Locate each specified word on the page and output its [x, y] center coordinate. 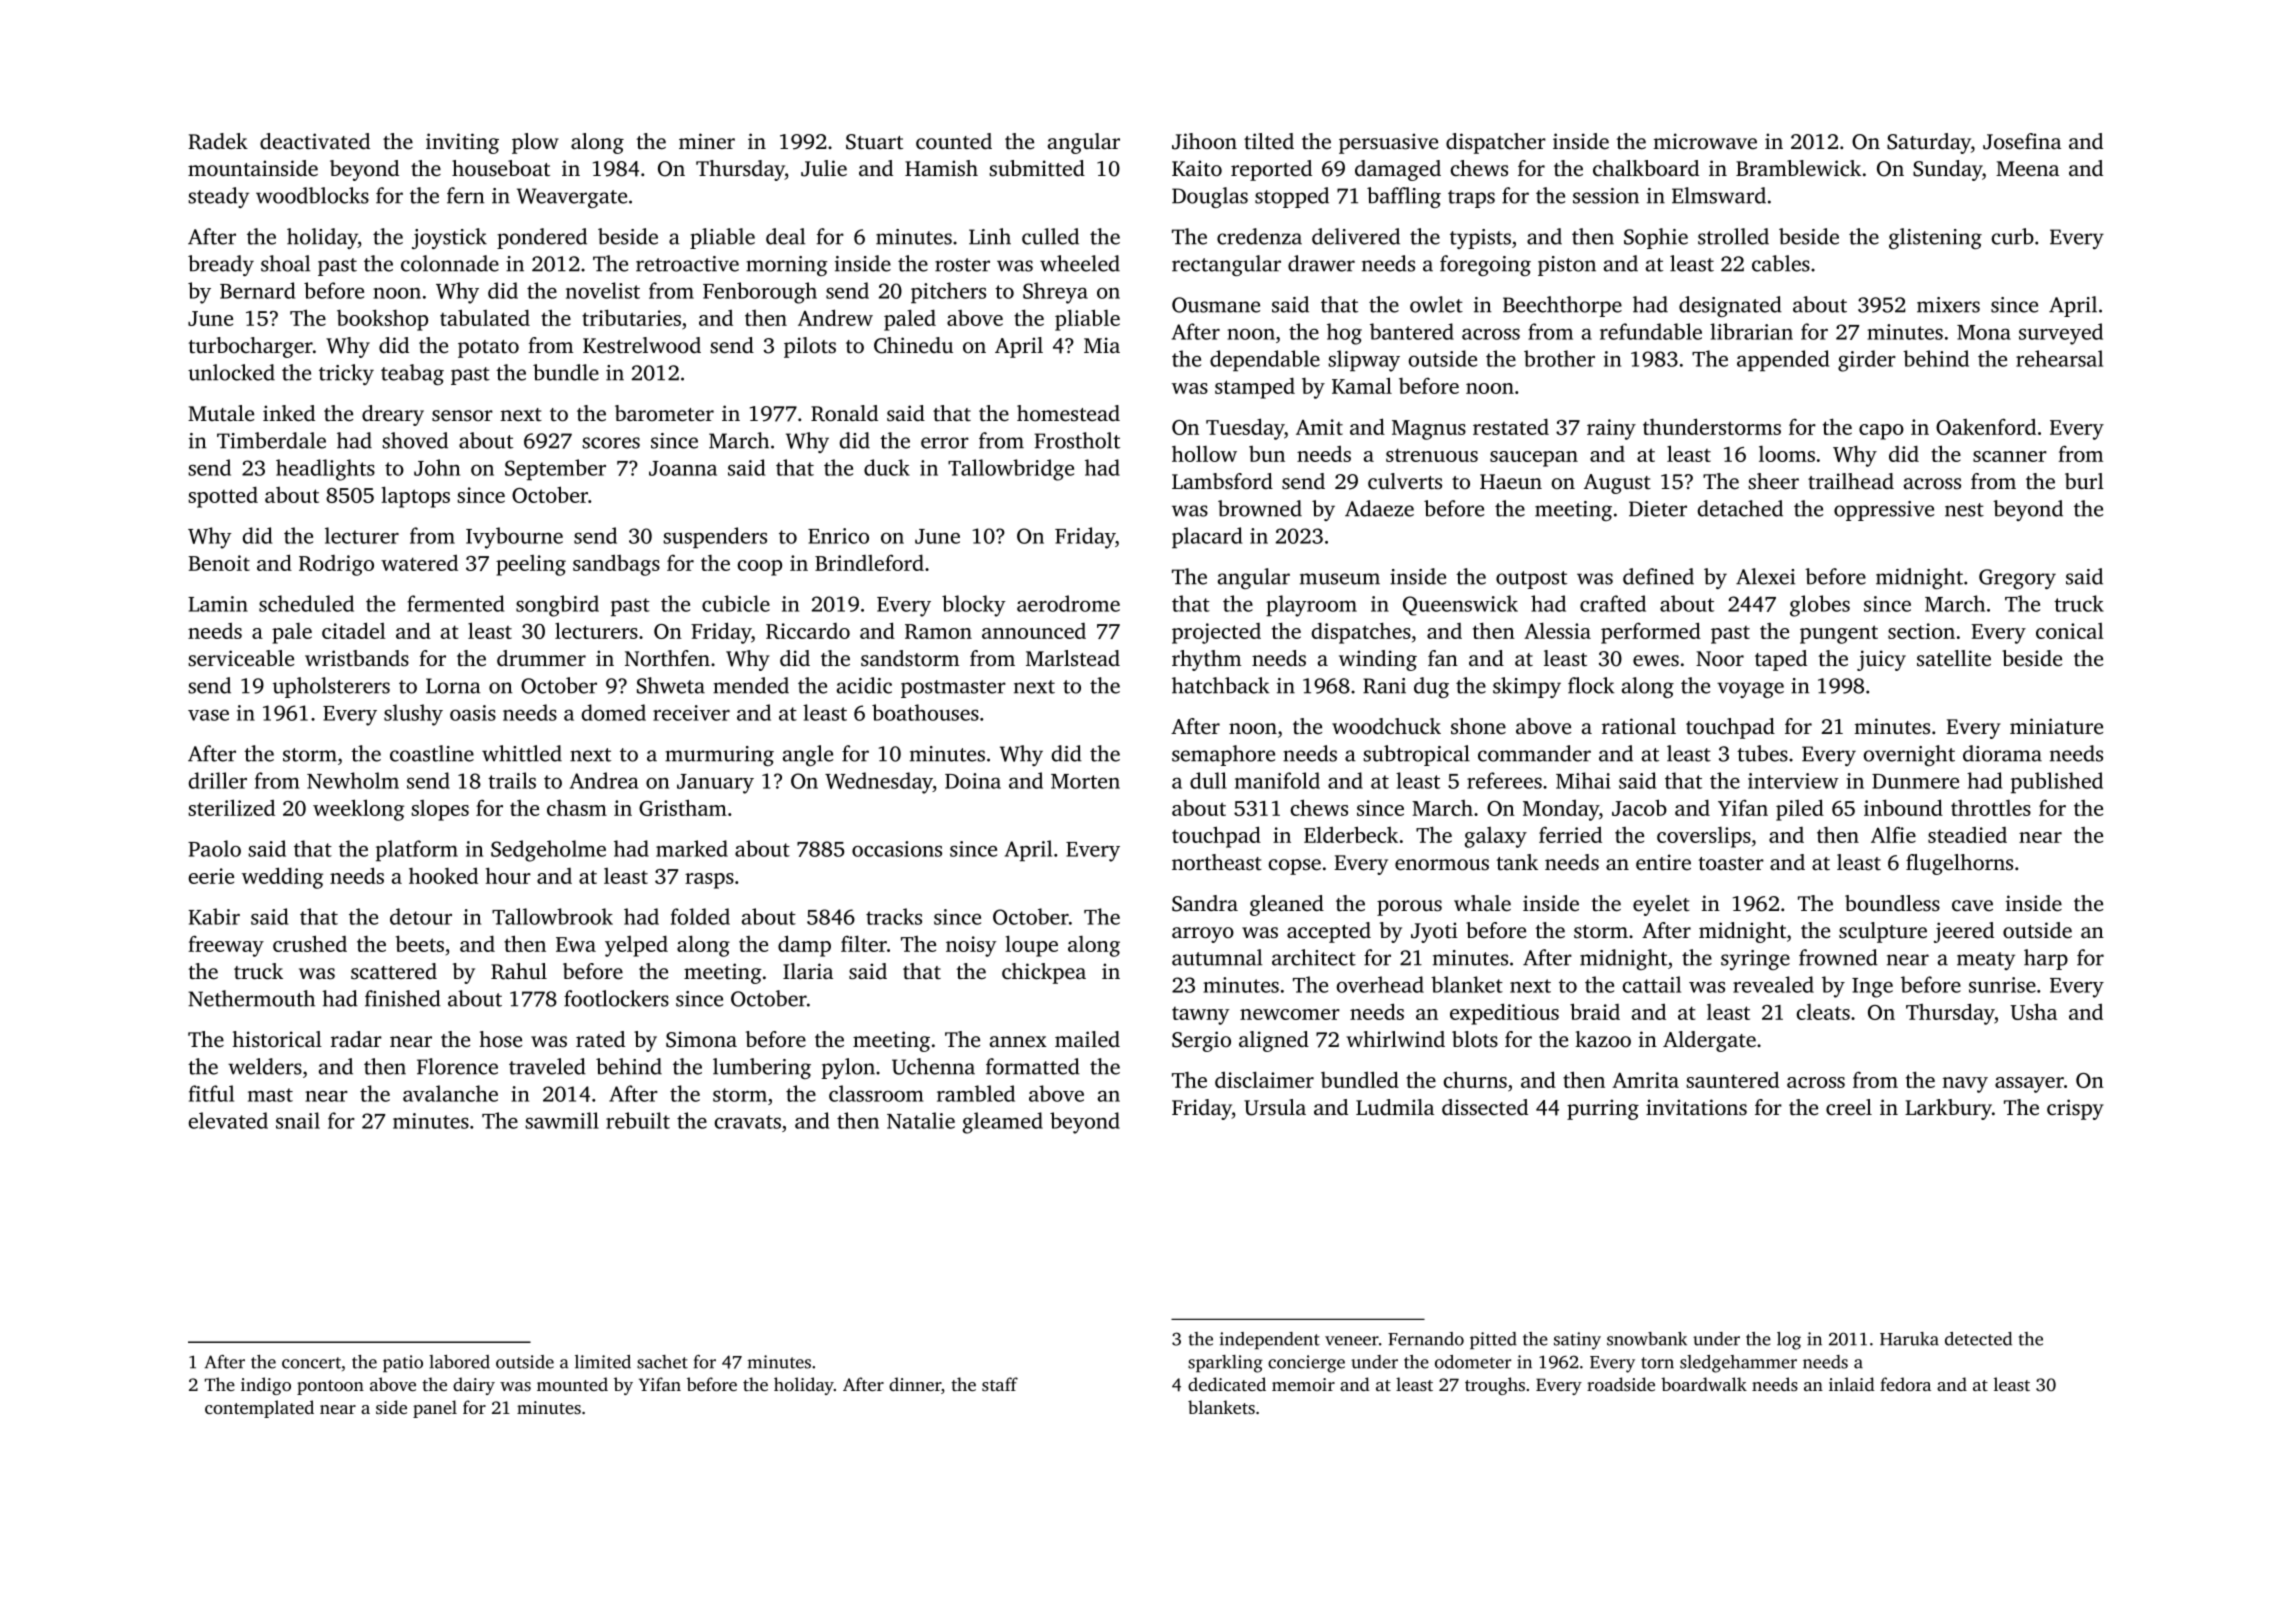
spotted [223, 497]
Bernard [257, 290]
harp [2046, 959]
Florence [457, 1066]
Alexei [1765, 576]
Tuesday [1245, 429]
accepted [1329, 932]
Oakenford [1986, 426]
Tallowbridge [1011, 470]
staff [1000, 1384]
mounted [572, 1384]
